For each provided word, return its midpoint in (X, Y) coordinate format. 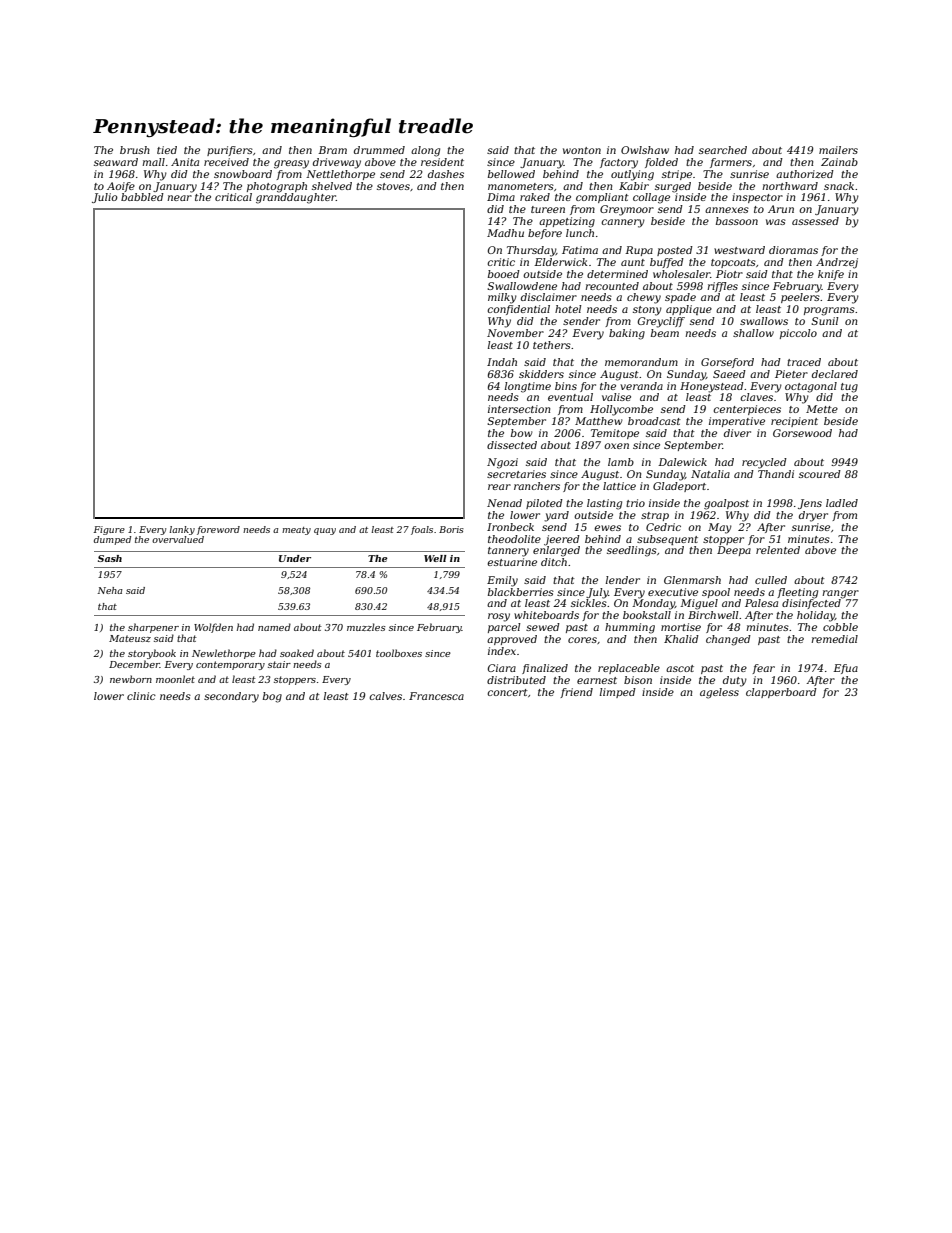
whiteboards (546, 615)
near (179, 198)
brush (135, 150)
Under (295, 558)
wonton (582, 150)
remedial (834, 639)
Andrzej (837, 263)
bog (272, 697)
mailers (838, 150)
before (545, 234)
